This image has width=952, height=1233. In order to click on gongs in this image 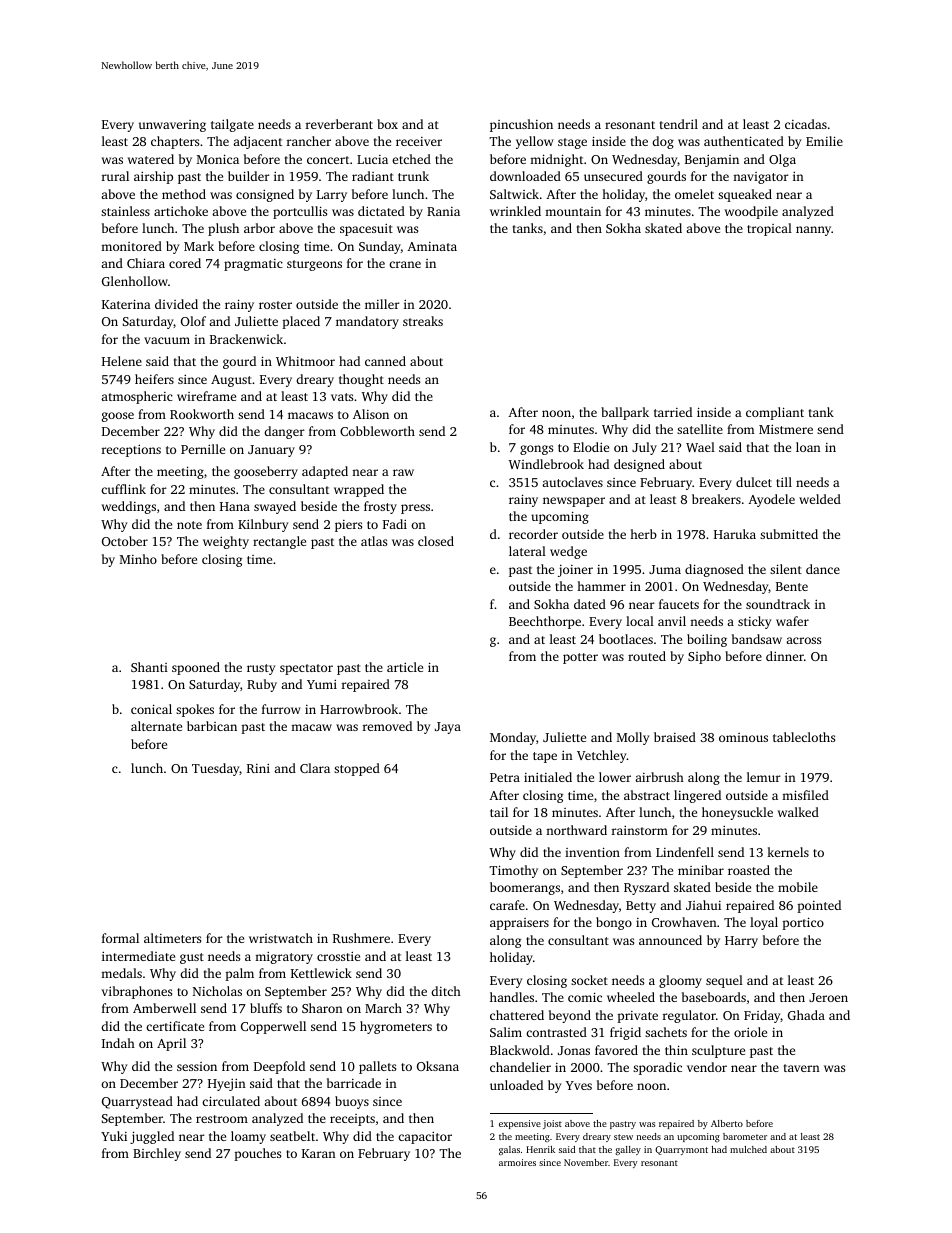, I will do `click(536, 450)`.
